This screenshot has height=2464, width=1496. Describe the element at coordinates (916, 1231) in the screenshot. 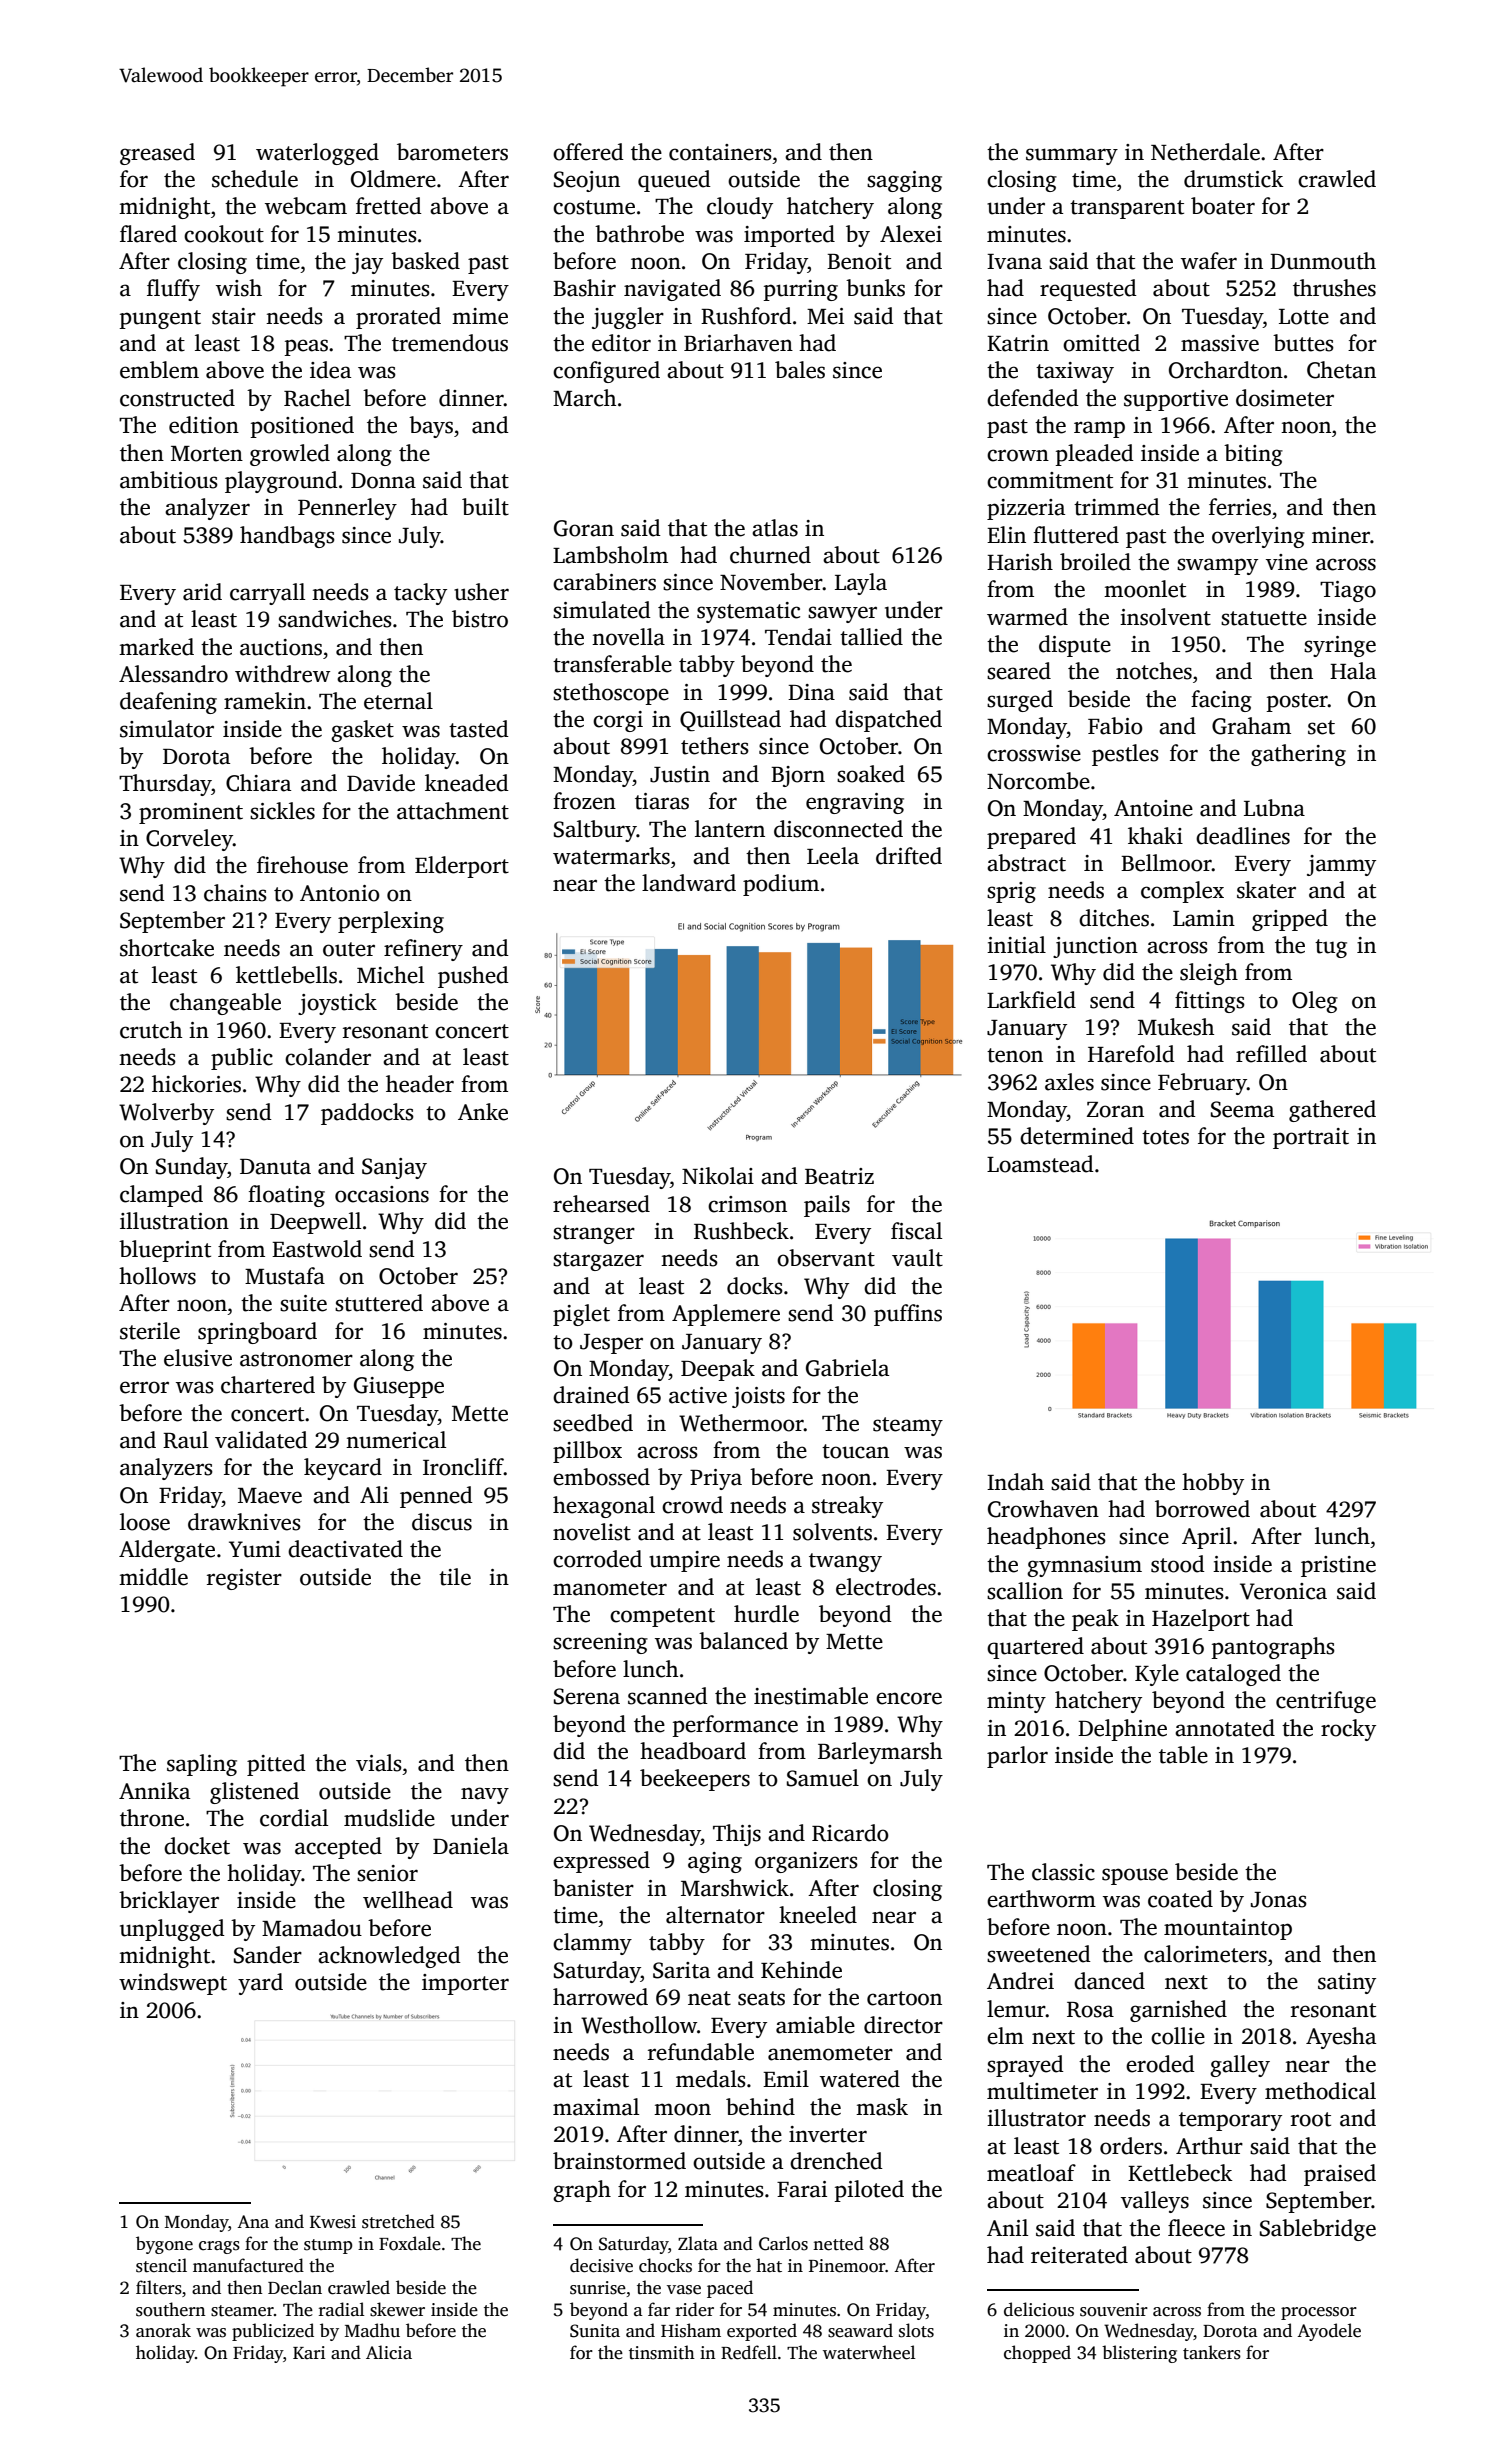

I see `fiscal` at that location.
